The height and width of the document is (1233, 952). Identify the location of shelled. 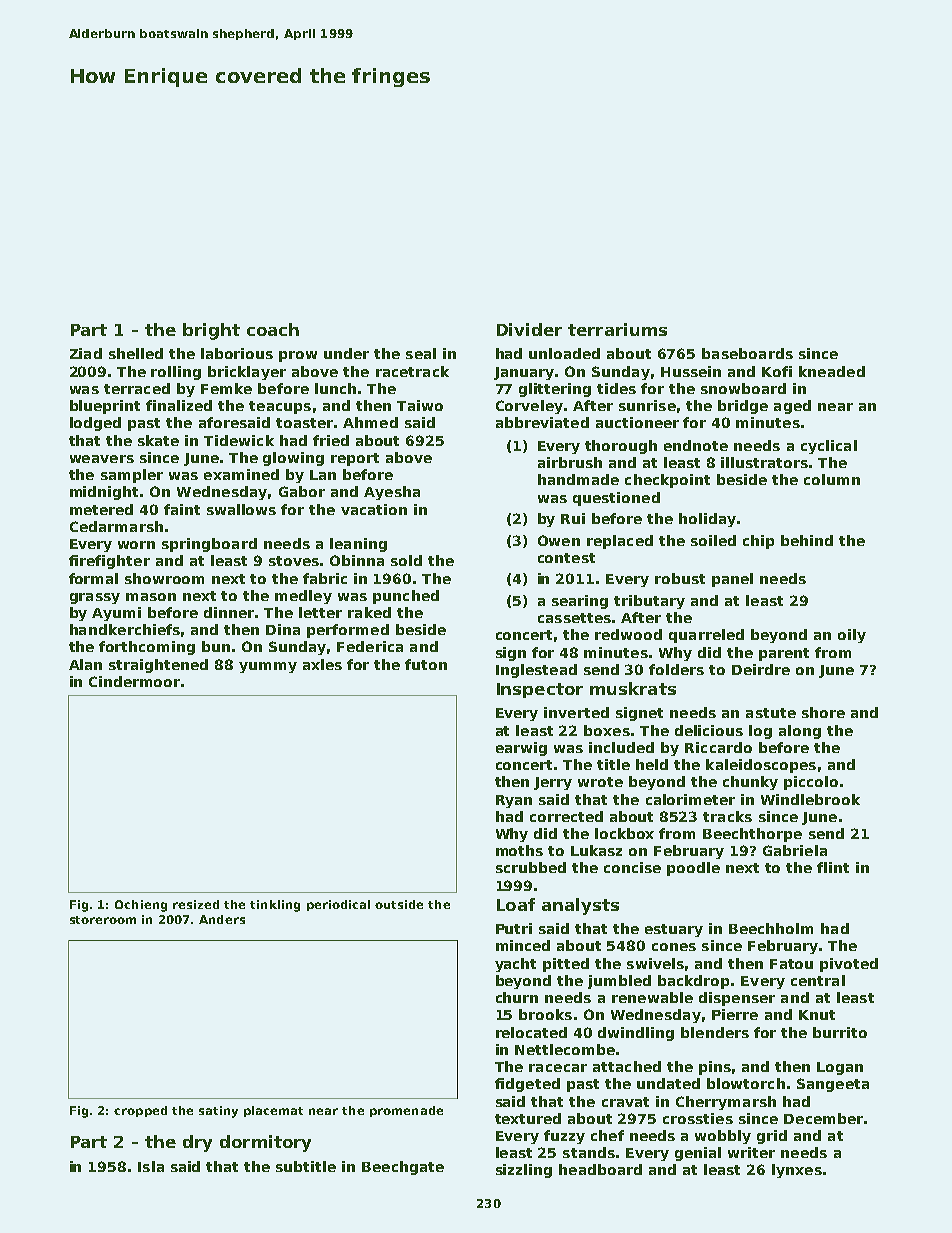
(136, 353).
